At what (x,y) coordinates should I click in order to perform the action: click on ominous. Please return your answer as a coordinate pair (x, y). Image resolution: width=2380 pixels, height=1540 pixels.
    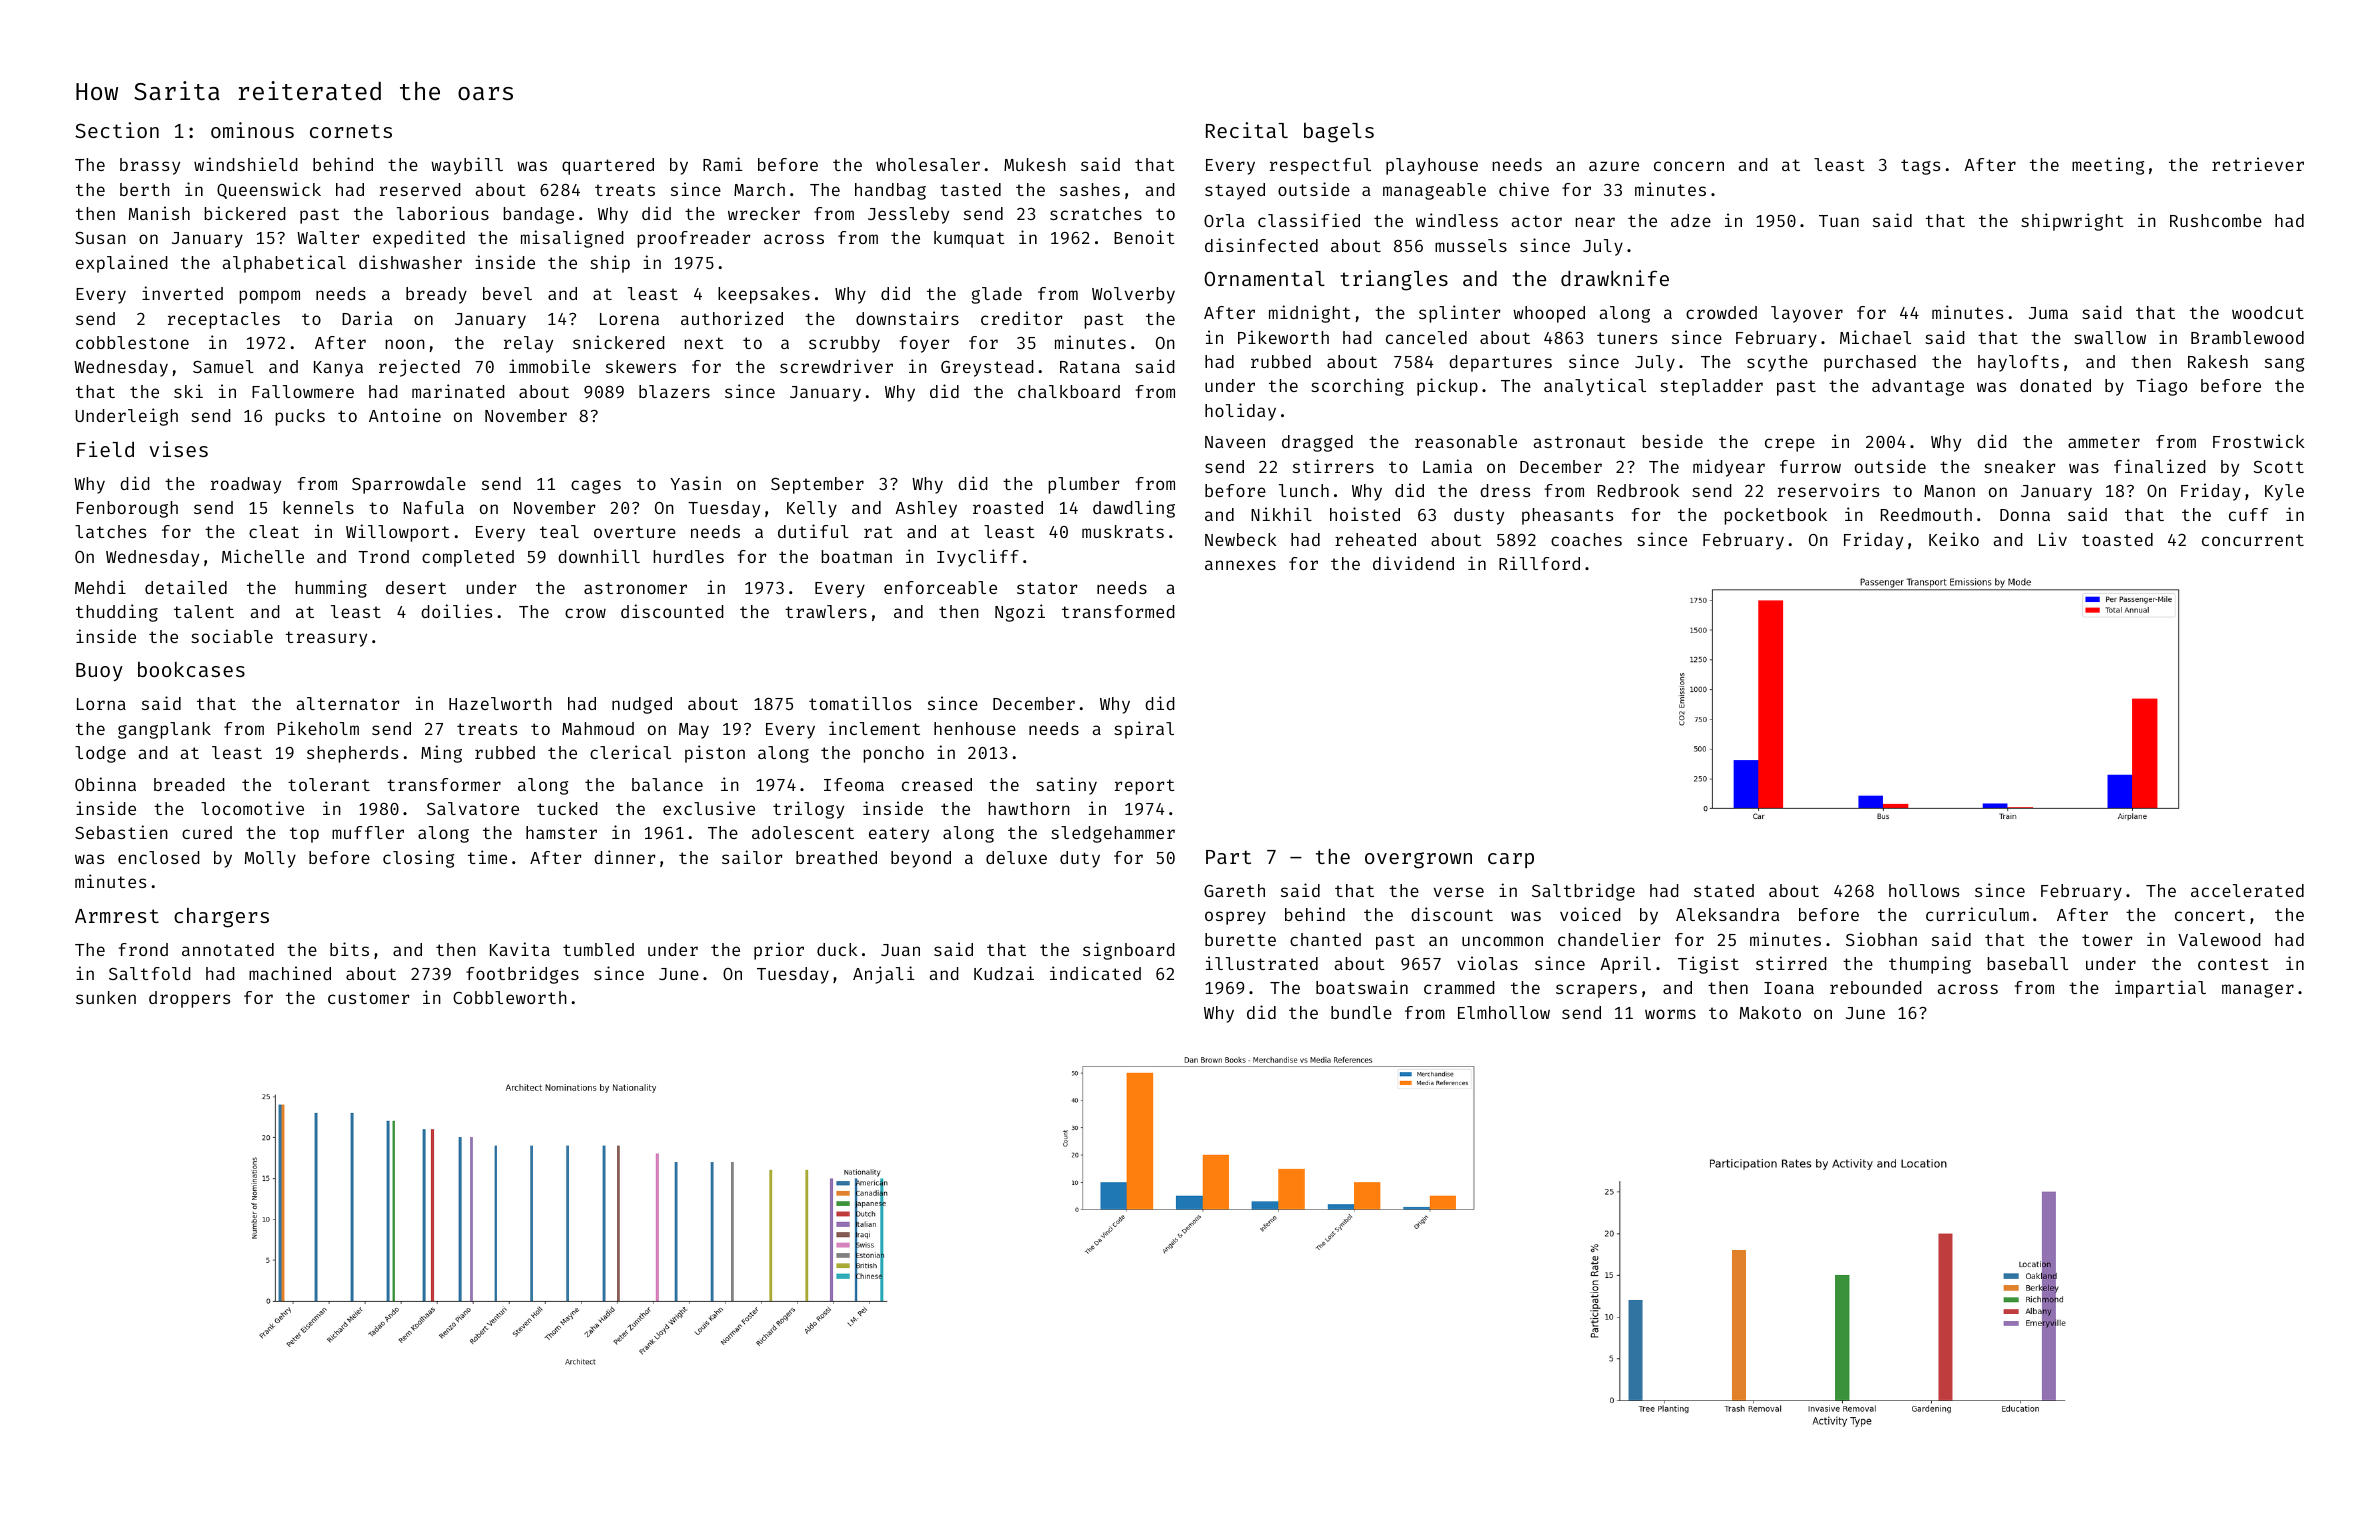
    Looking at the image, I should click on (252, 130).
